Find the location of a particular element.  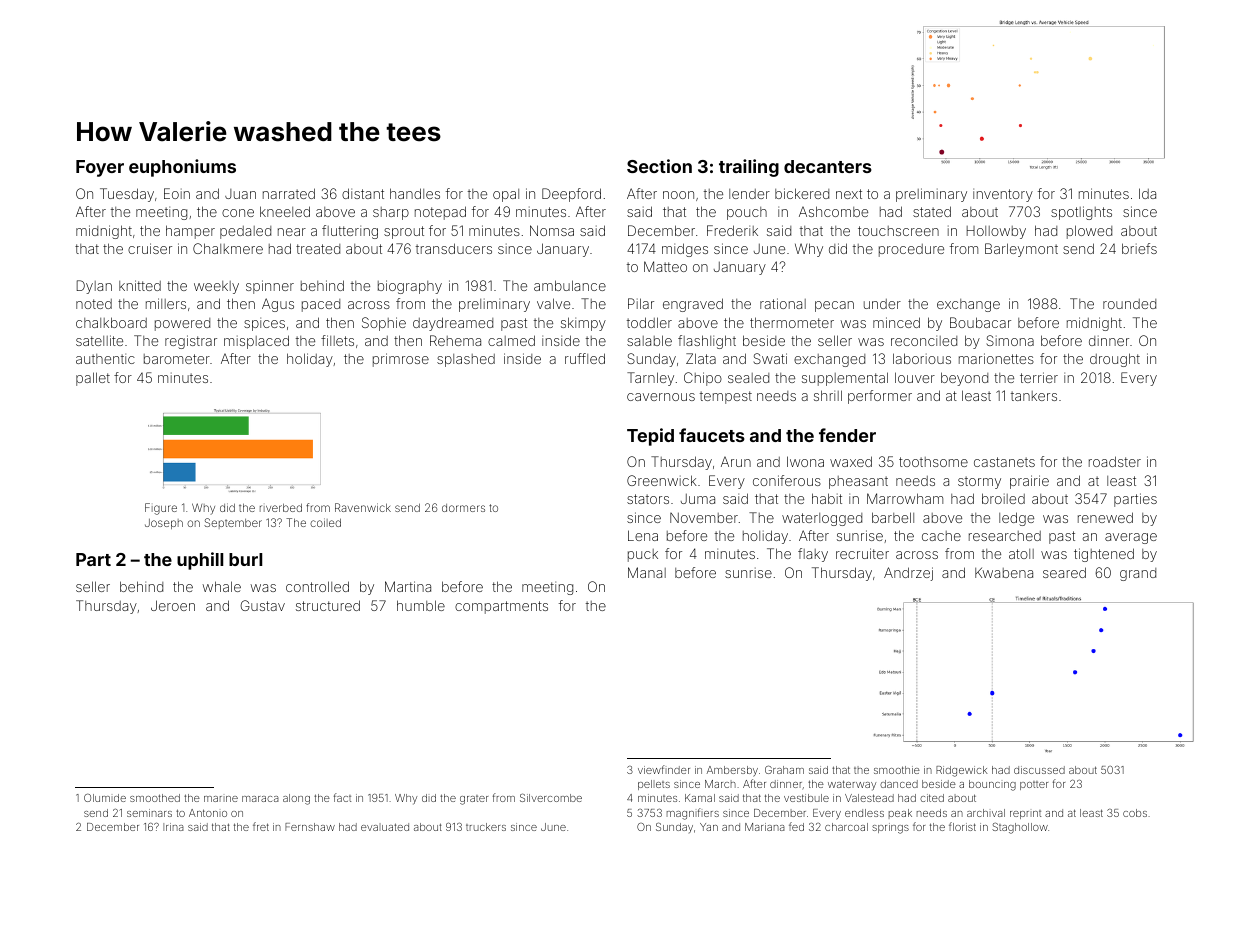

Barleymont is located at coordinates (1021, 250).
